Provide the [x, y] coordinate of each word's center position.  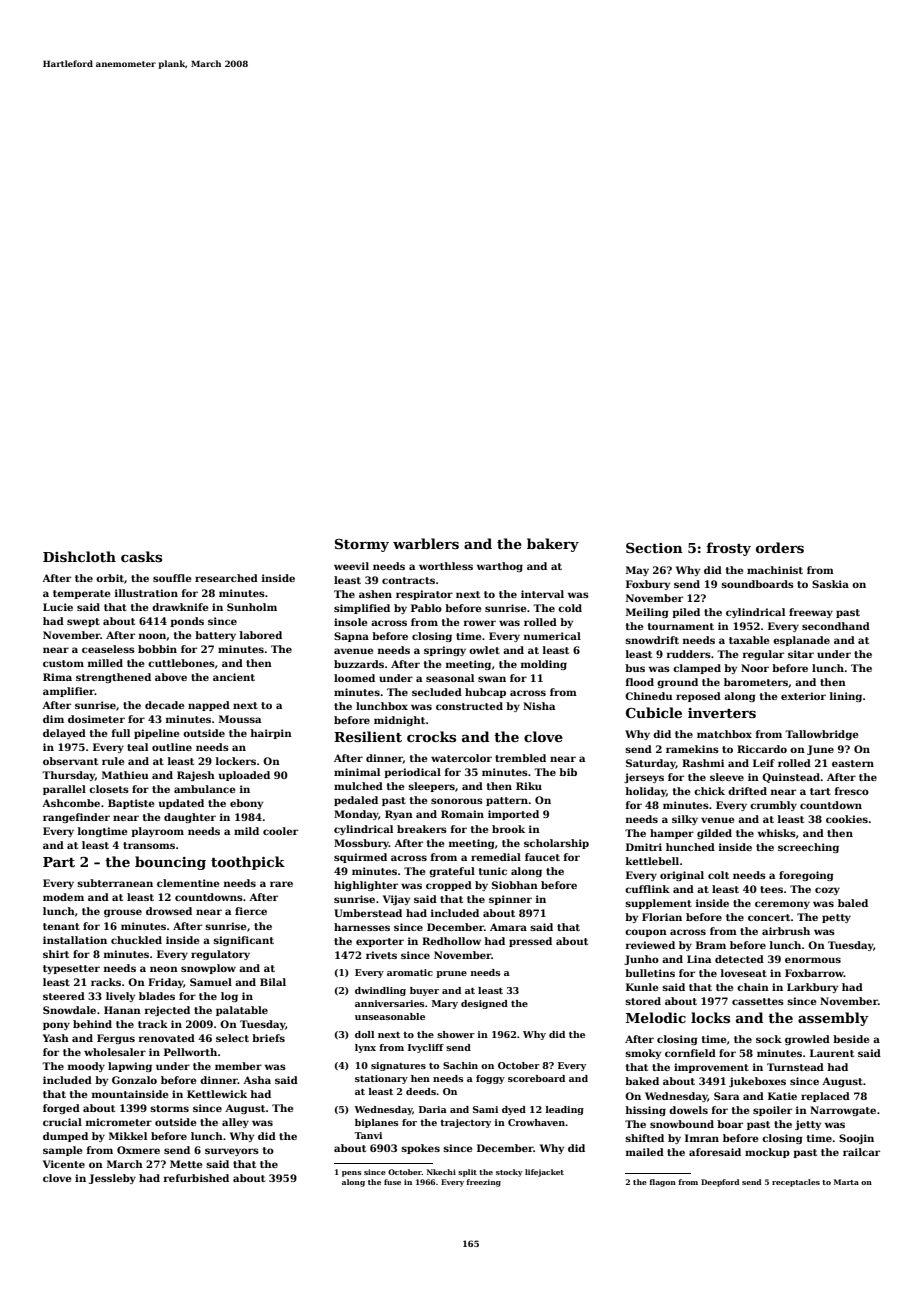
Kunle [642, 987]
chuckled [136, 940]
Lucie [58, 607]
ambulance [204, 789]
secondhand [836, 626]
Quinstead [791, 778]
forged [61, 1109]
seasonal [450, 678]
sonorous [457, 801]
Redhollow [451, 941]
